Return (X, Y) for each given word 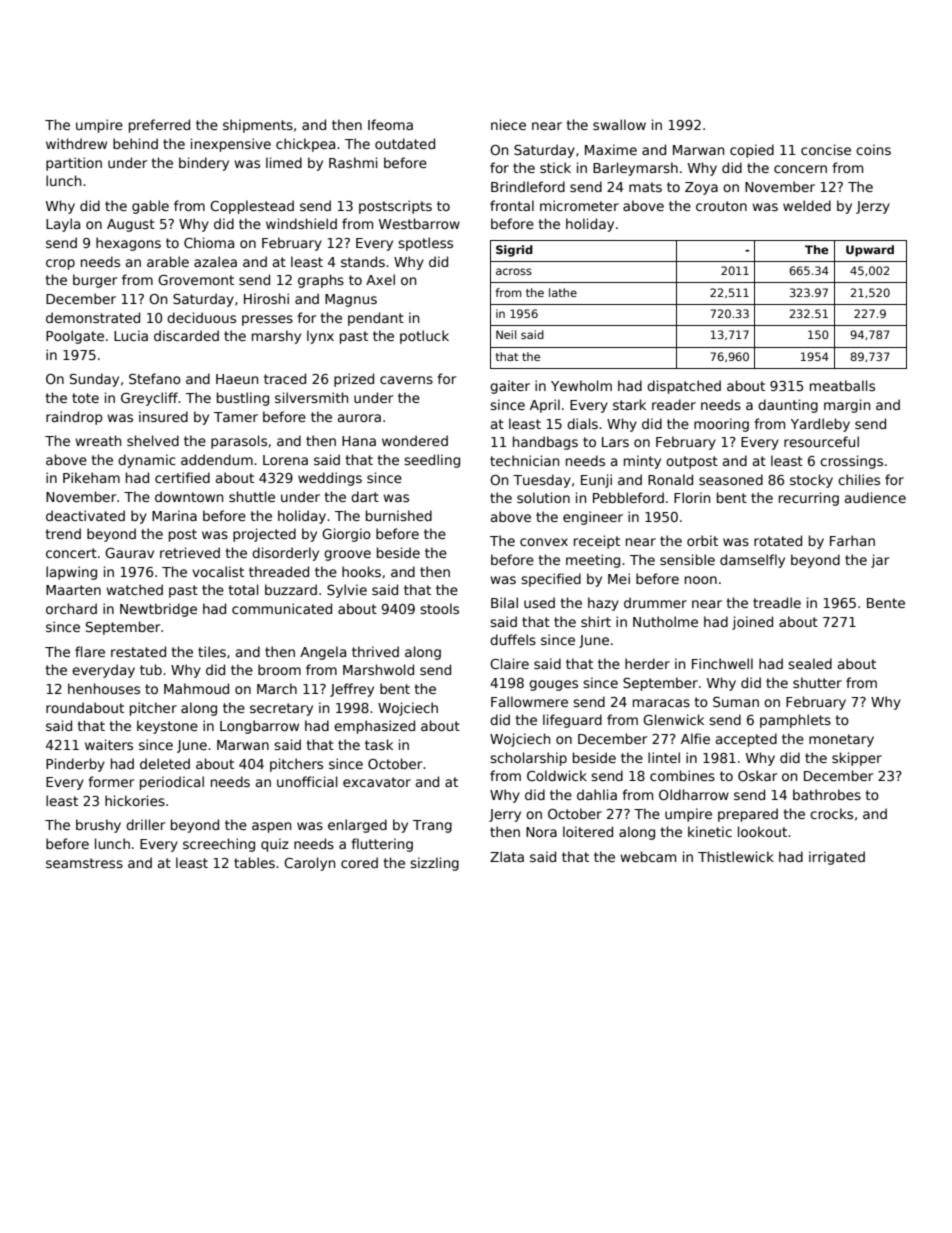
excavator (377, 782)
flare (90, 651)
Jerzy (873, 207)
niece (508, 124)
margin (847, 406)
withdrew (76, 143)
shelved (153, 440)
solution (543, 497)
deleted (165, 763)
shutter (817, 682)
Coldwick (557, 775)
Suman (736, 702)
